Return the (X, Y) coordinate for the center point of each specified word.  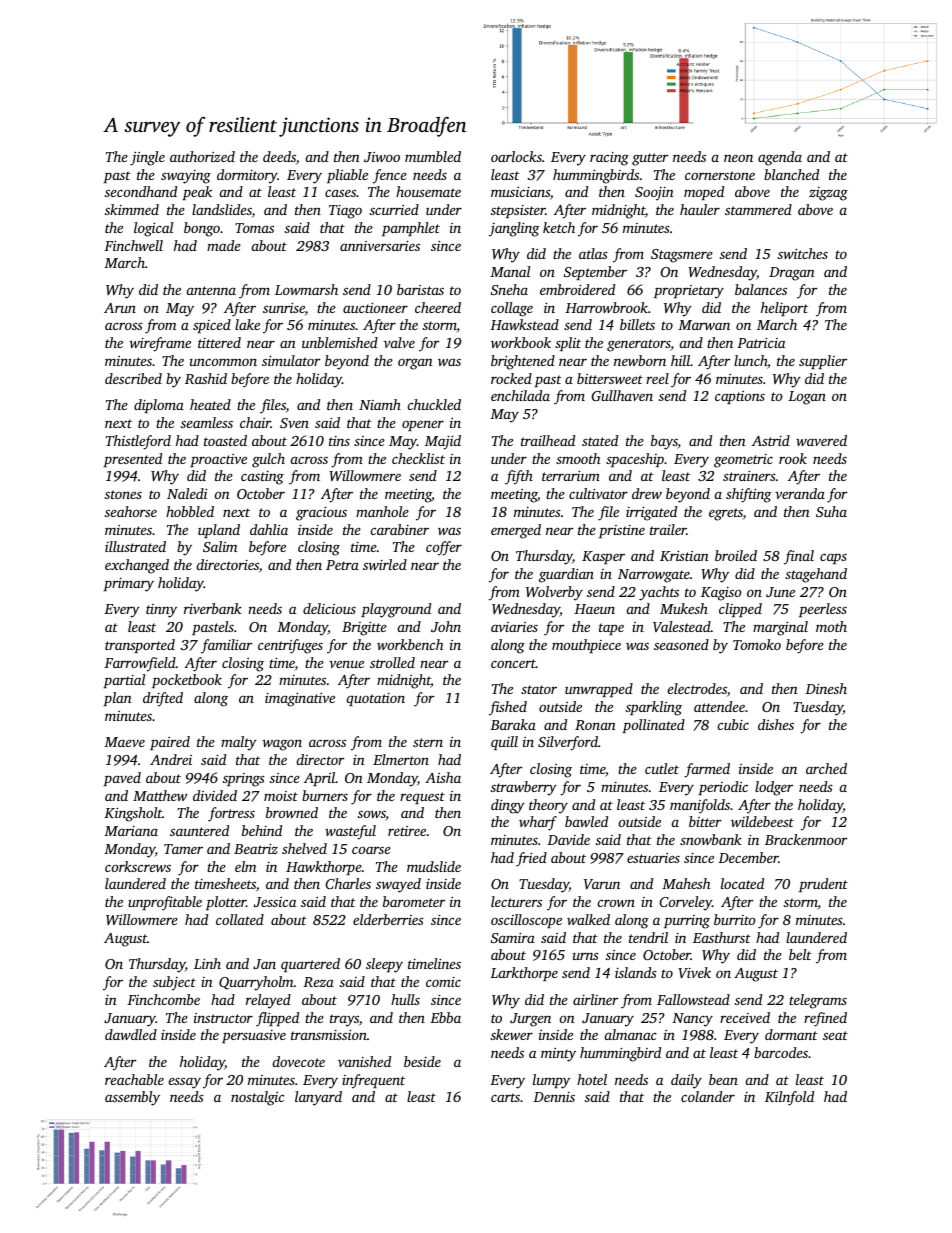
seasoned (681, 644)
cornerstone (720, 175)
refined (825, 1019)
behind (262, 830)
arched (826, 768)
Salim (220, 546)
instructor (223, 1018)
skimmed (132, 209)
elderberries (388, 919)
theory (548, 806)
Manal (510, 271)
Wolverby (554, 593)
